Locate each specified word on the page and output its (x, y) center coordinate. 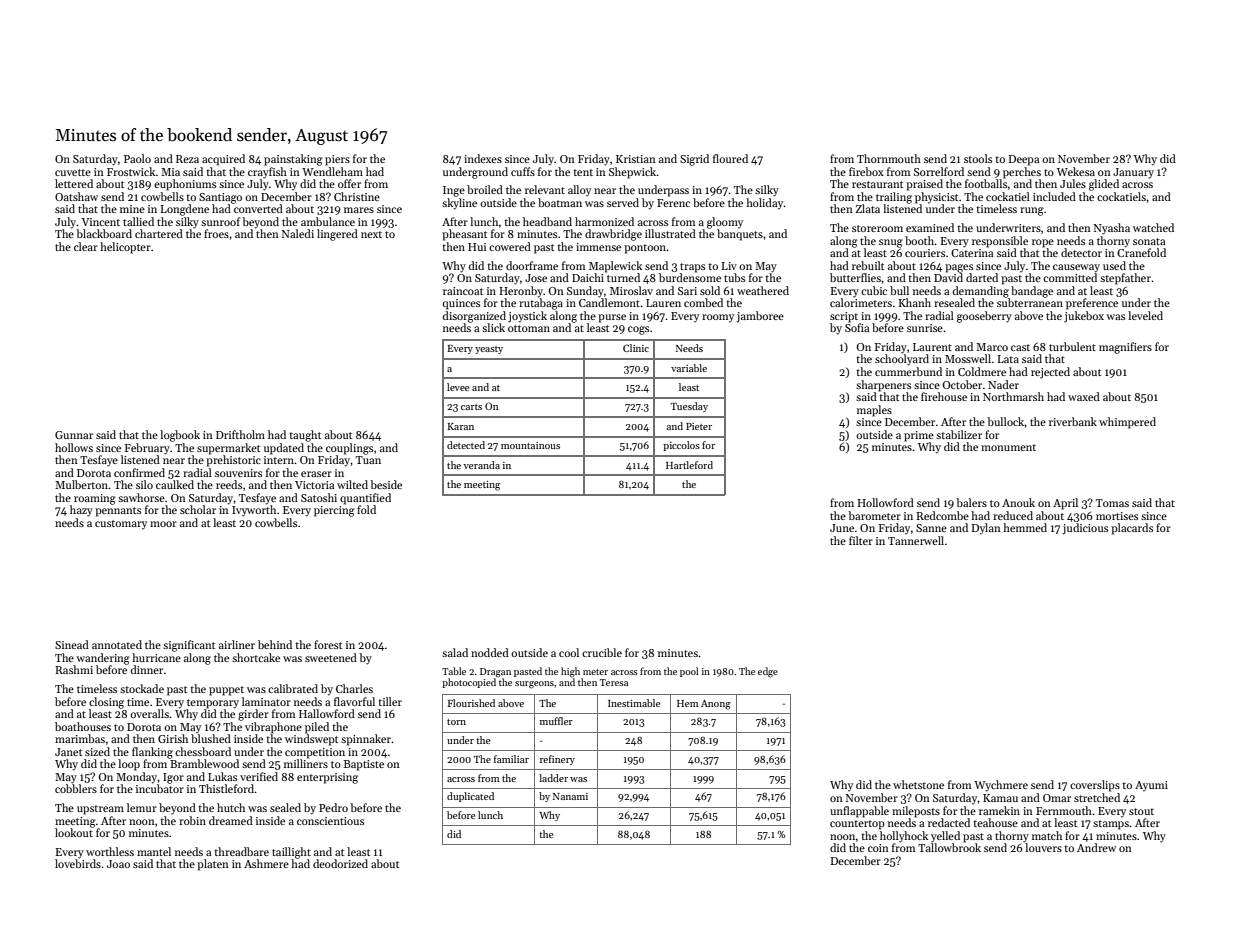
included (1054, 196)
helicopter (125, 248)
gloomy (725, 223)
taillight (291, 853)
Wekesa (1076, 171)
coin (878, 848)
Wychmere (1001, 786)
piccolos (681, 446)
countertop (857, 825)
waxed (1084, 396)
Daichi (588, 277)
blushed (211, 738)
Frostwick (131, 171)
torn (456, 722)
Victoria (314, 485)
